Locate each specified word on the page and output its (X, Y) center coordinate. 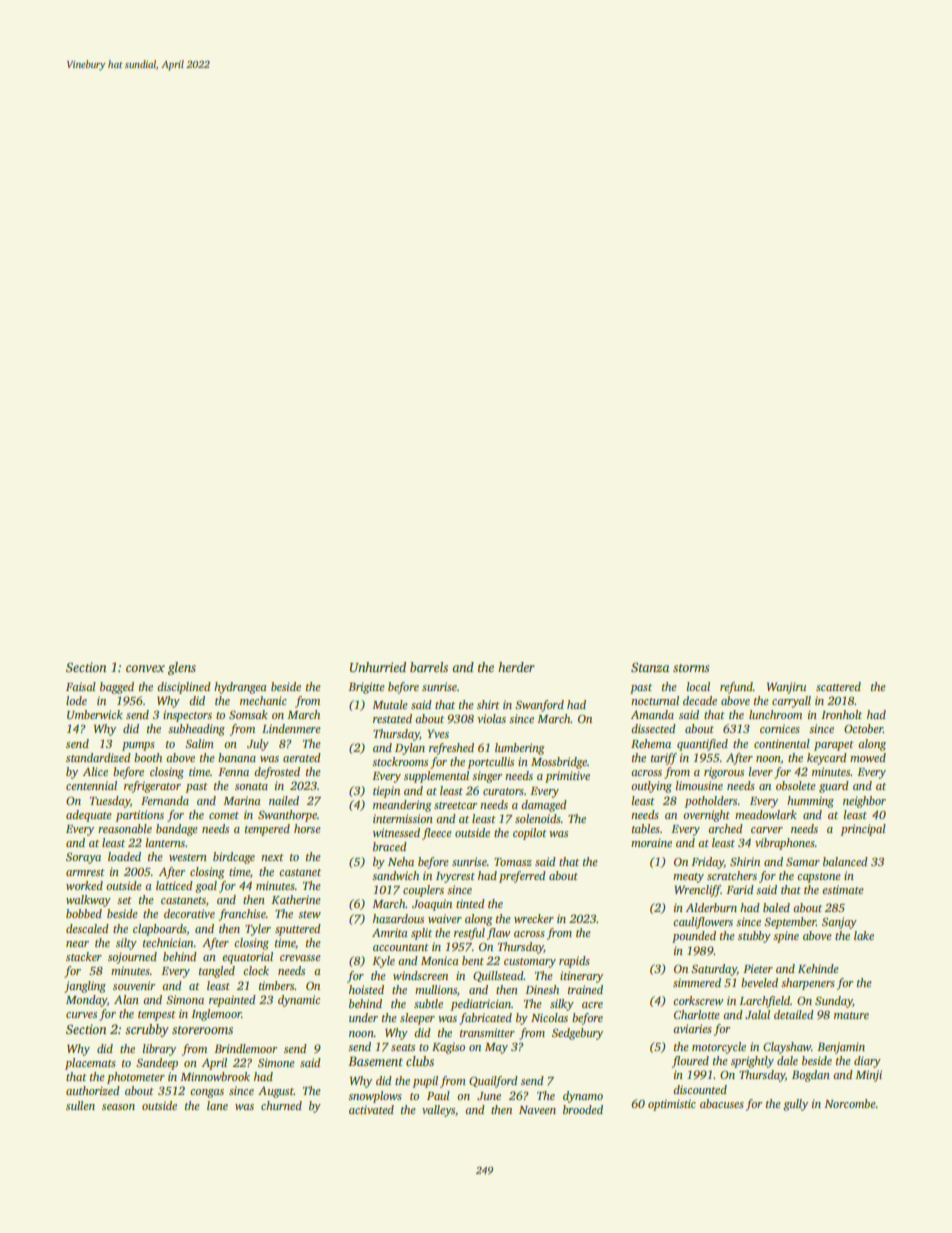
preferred (522, 877)
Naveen (537, 1110)
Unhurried (378, 667)
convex (145, 668)
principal (863, 830)
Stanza (650, 667)
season (118, 1107)
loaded (124, 856)
